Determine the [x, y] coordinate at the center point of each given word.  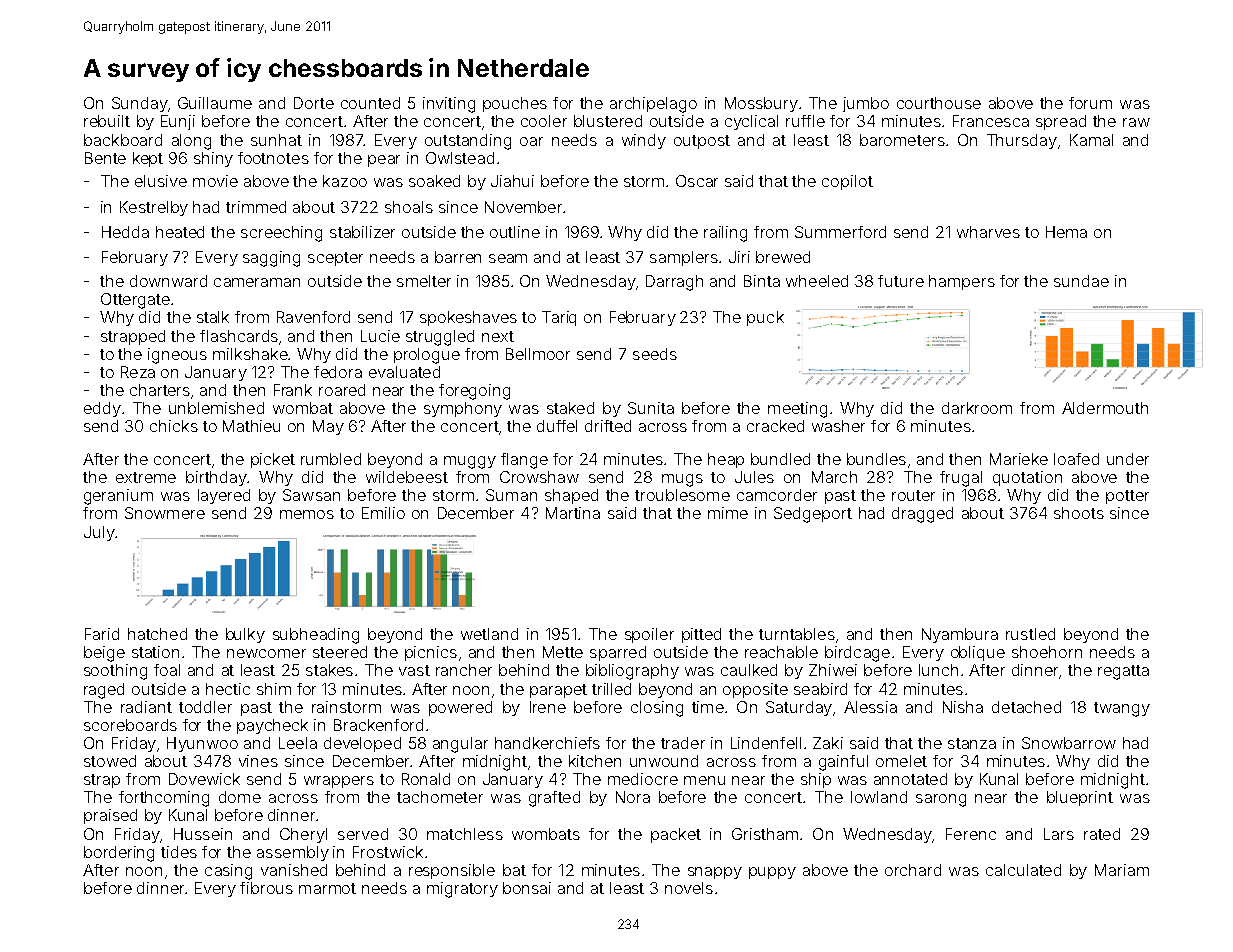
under [1128, 459]
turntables [797, 634]
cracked [775, 426]
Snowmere [165, 513]
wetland [489, 634]
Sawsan [311, 495]
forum [1090, 103]
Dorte [314, 103]
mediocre [643, 779]
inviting [449, 105]
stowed [110, 761]
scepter [335, 259]
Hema [1066, 232]
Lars [1059, 834]
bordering [119, 854]
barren [458, 257]
